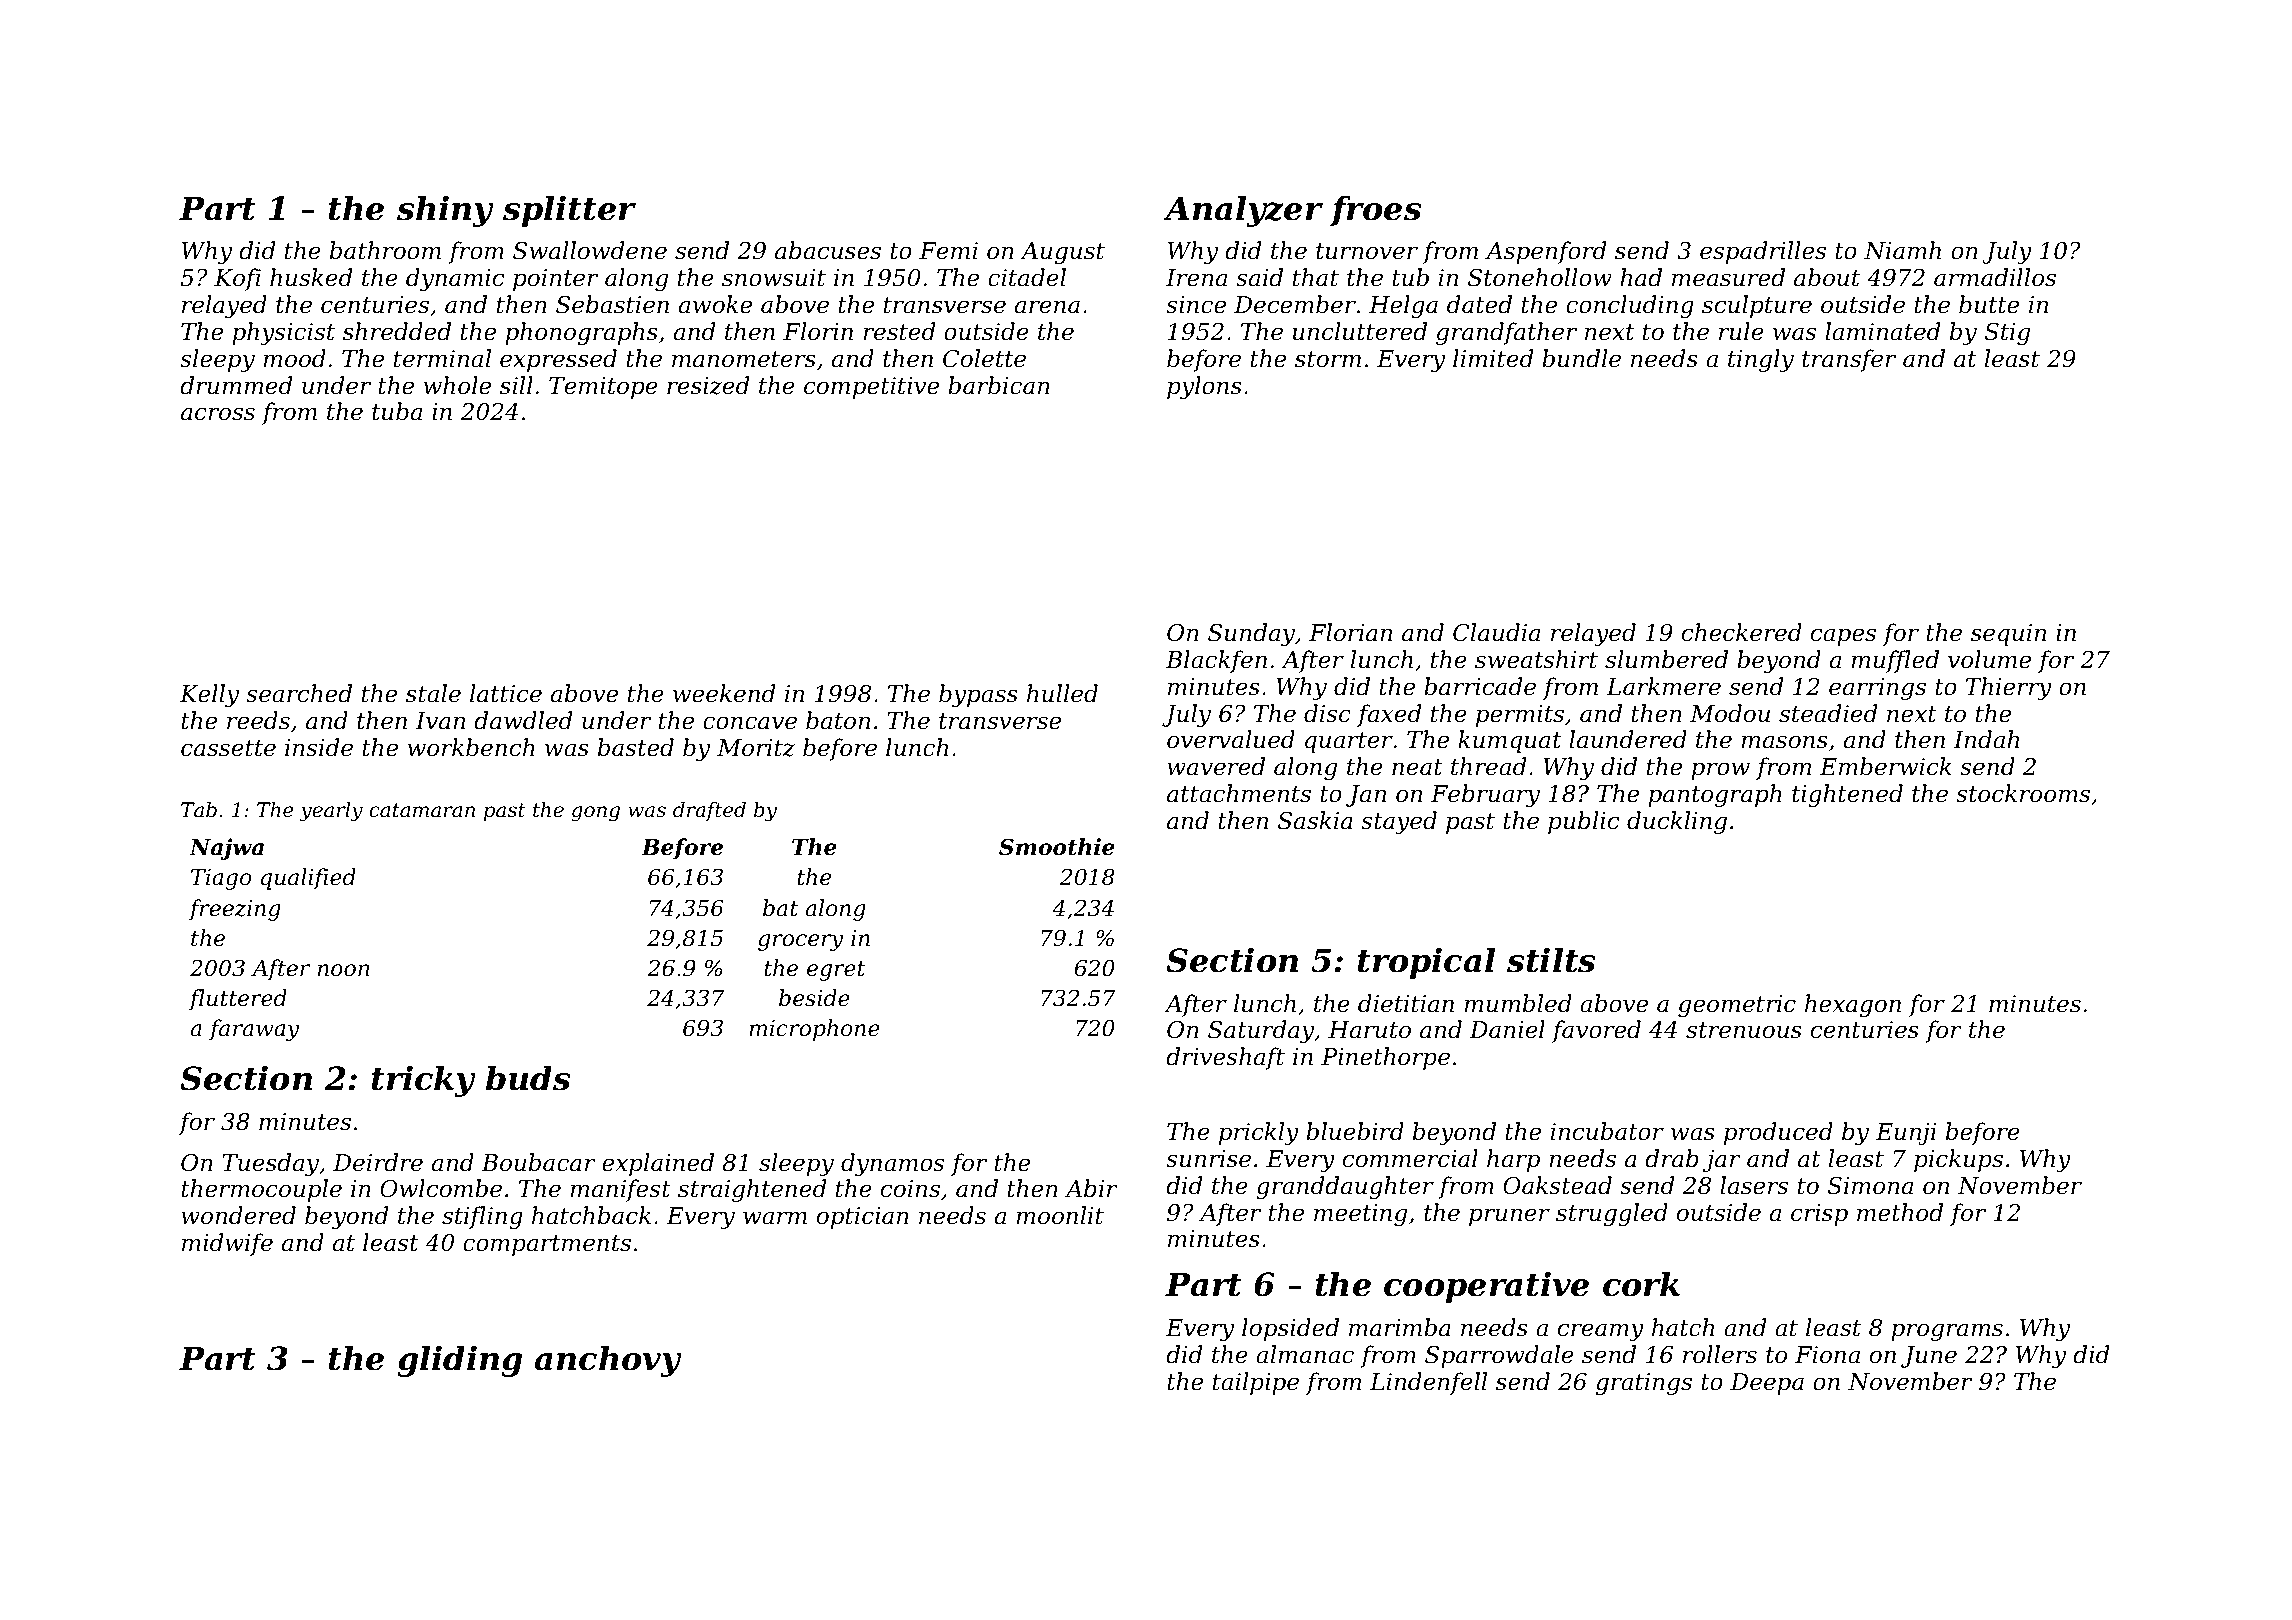 The height and width of the screenshot is (1620, 2292). I want to click on shiny, so click(445, 211).
